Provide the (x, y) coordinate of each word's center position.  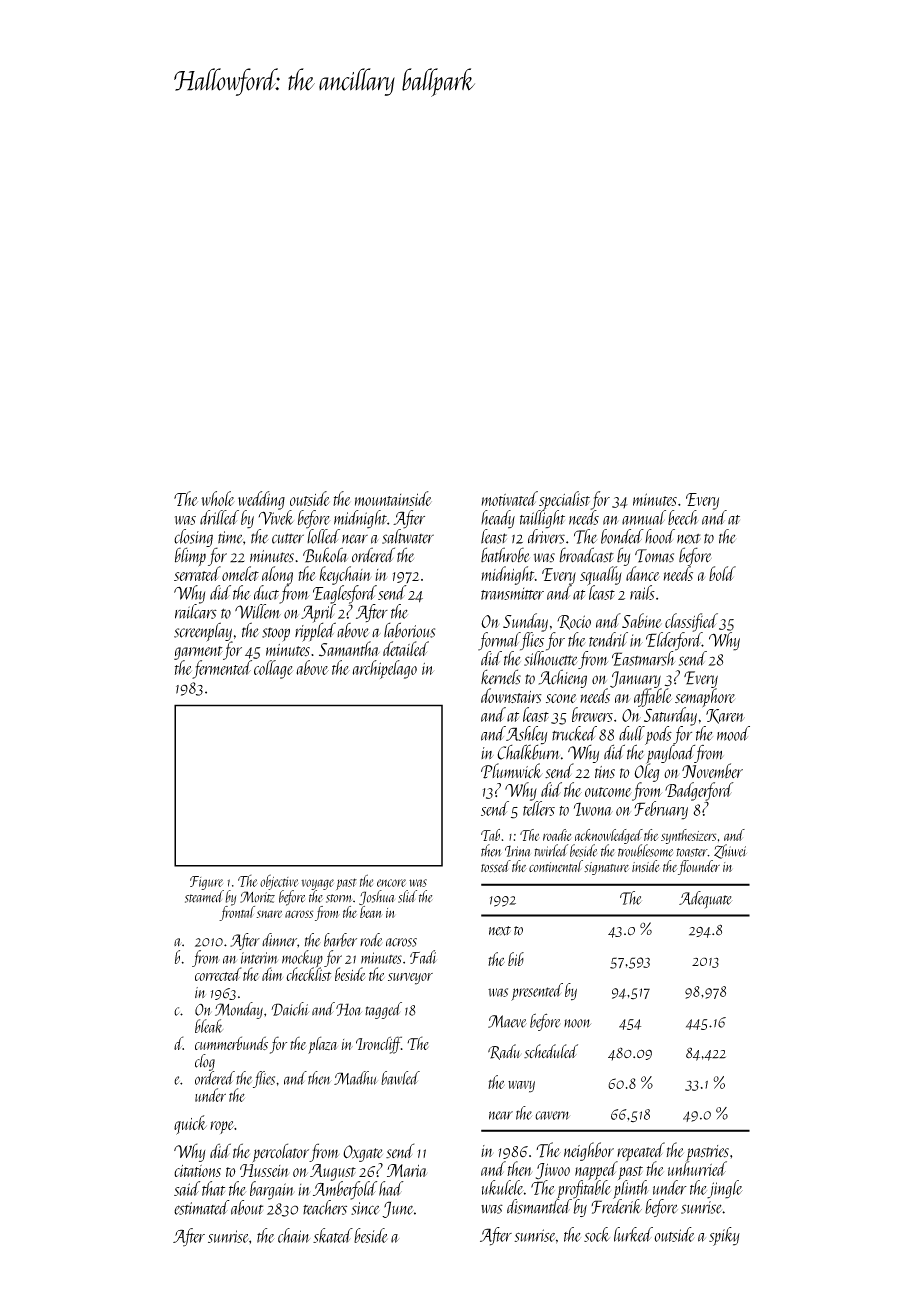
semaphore (705, 697)
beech (683, 517)
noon (577, 1023)
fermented (222, 669)
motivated (509, 498)
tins (605, 772)
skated (333, 1235)
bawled (400, 1078)
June (398, 1209)
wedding (261, 500)
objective (279, 882)
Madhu (355, 1078)
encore (391, 883)
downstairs (511, 695)
